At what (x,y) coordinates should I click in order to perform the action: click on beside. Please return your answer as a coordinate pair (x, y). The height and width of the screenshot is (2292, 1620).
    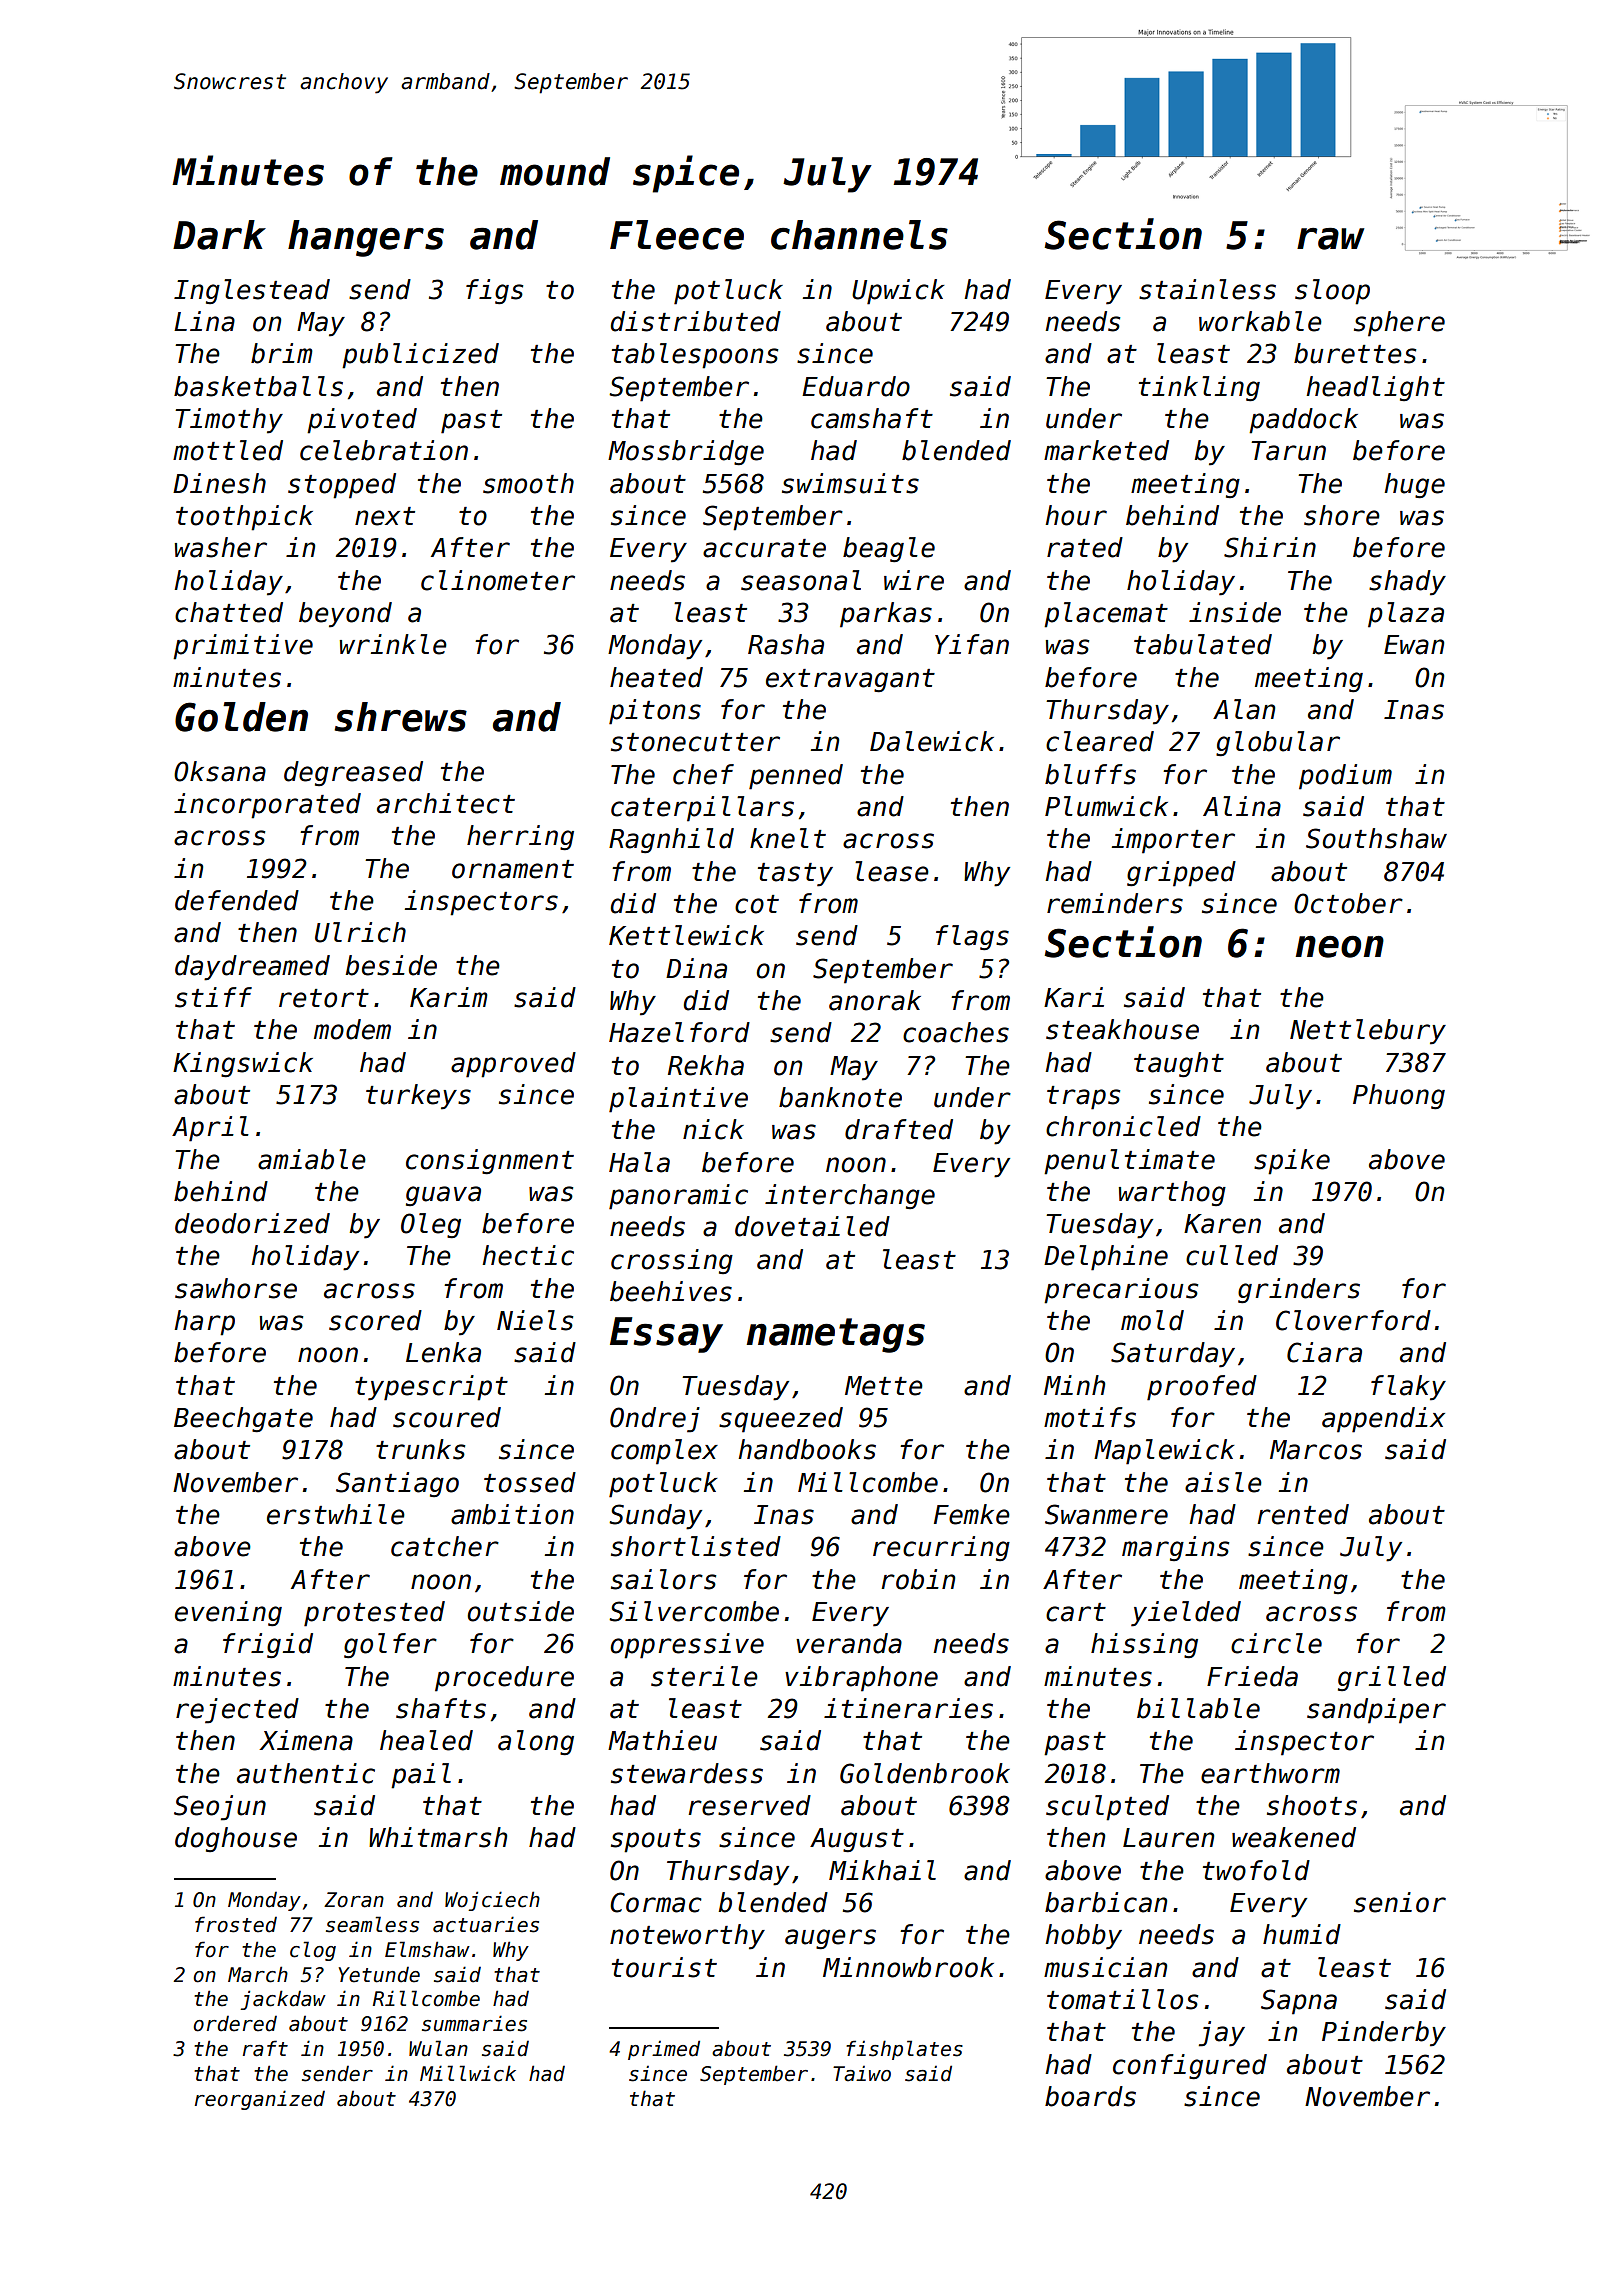
    Looking at the image, I should click on (391, 965).
